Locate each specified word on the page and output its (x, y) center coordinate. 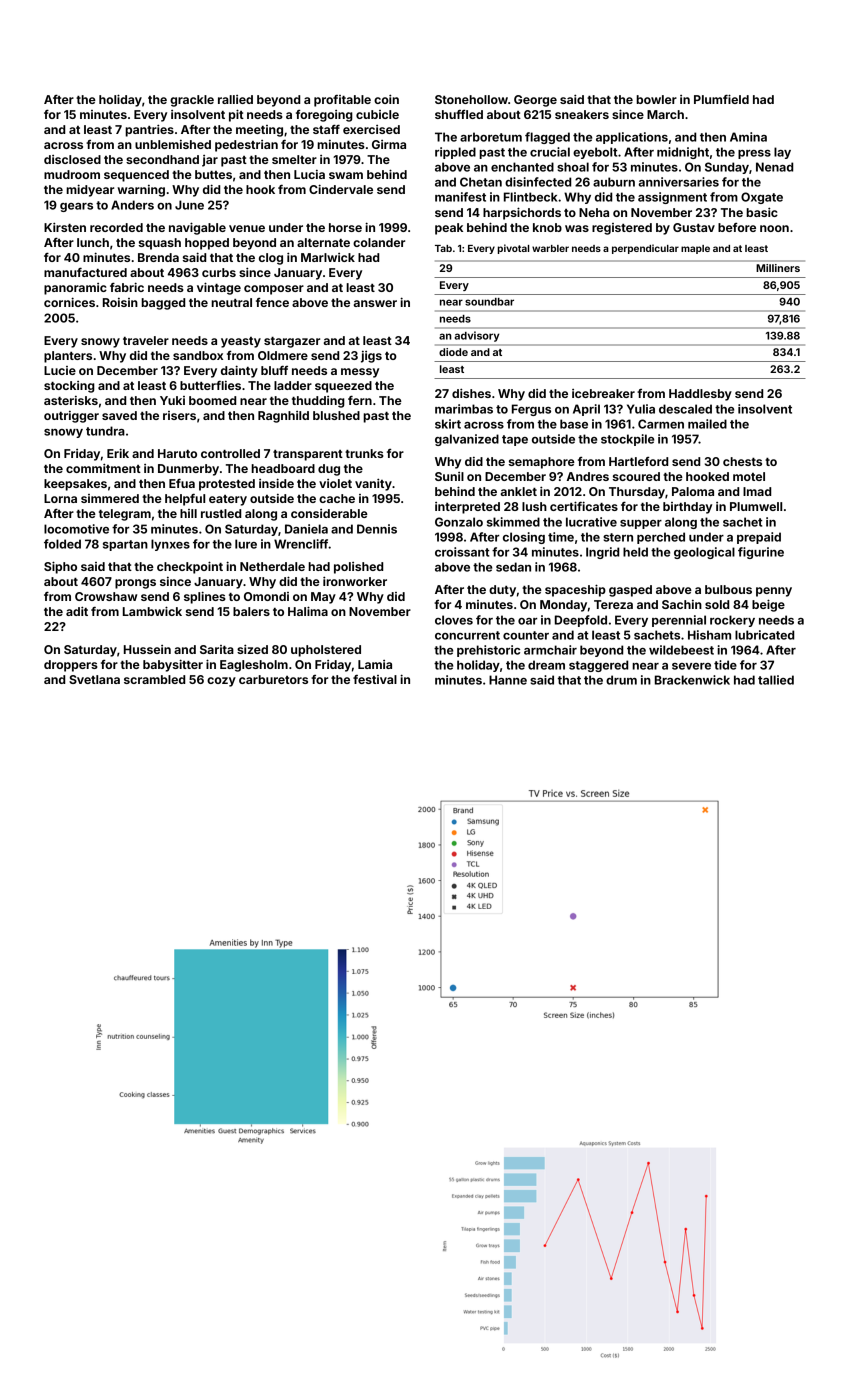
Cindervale (341, 189)
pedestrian (246, 146)
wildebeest (681, 650)
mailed (707, 424)
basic (762, 212)
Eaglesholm (254, 666)
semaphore (542, 463)
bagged (163, 304)
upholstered (326, 651)
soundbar (489, 302)
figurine (761, 553)
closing (524, 538)
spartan (125, 545)
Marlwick (328, 257)
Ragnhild (283, 417)
